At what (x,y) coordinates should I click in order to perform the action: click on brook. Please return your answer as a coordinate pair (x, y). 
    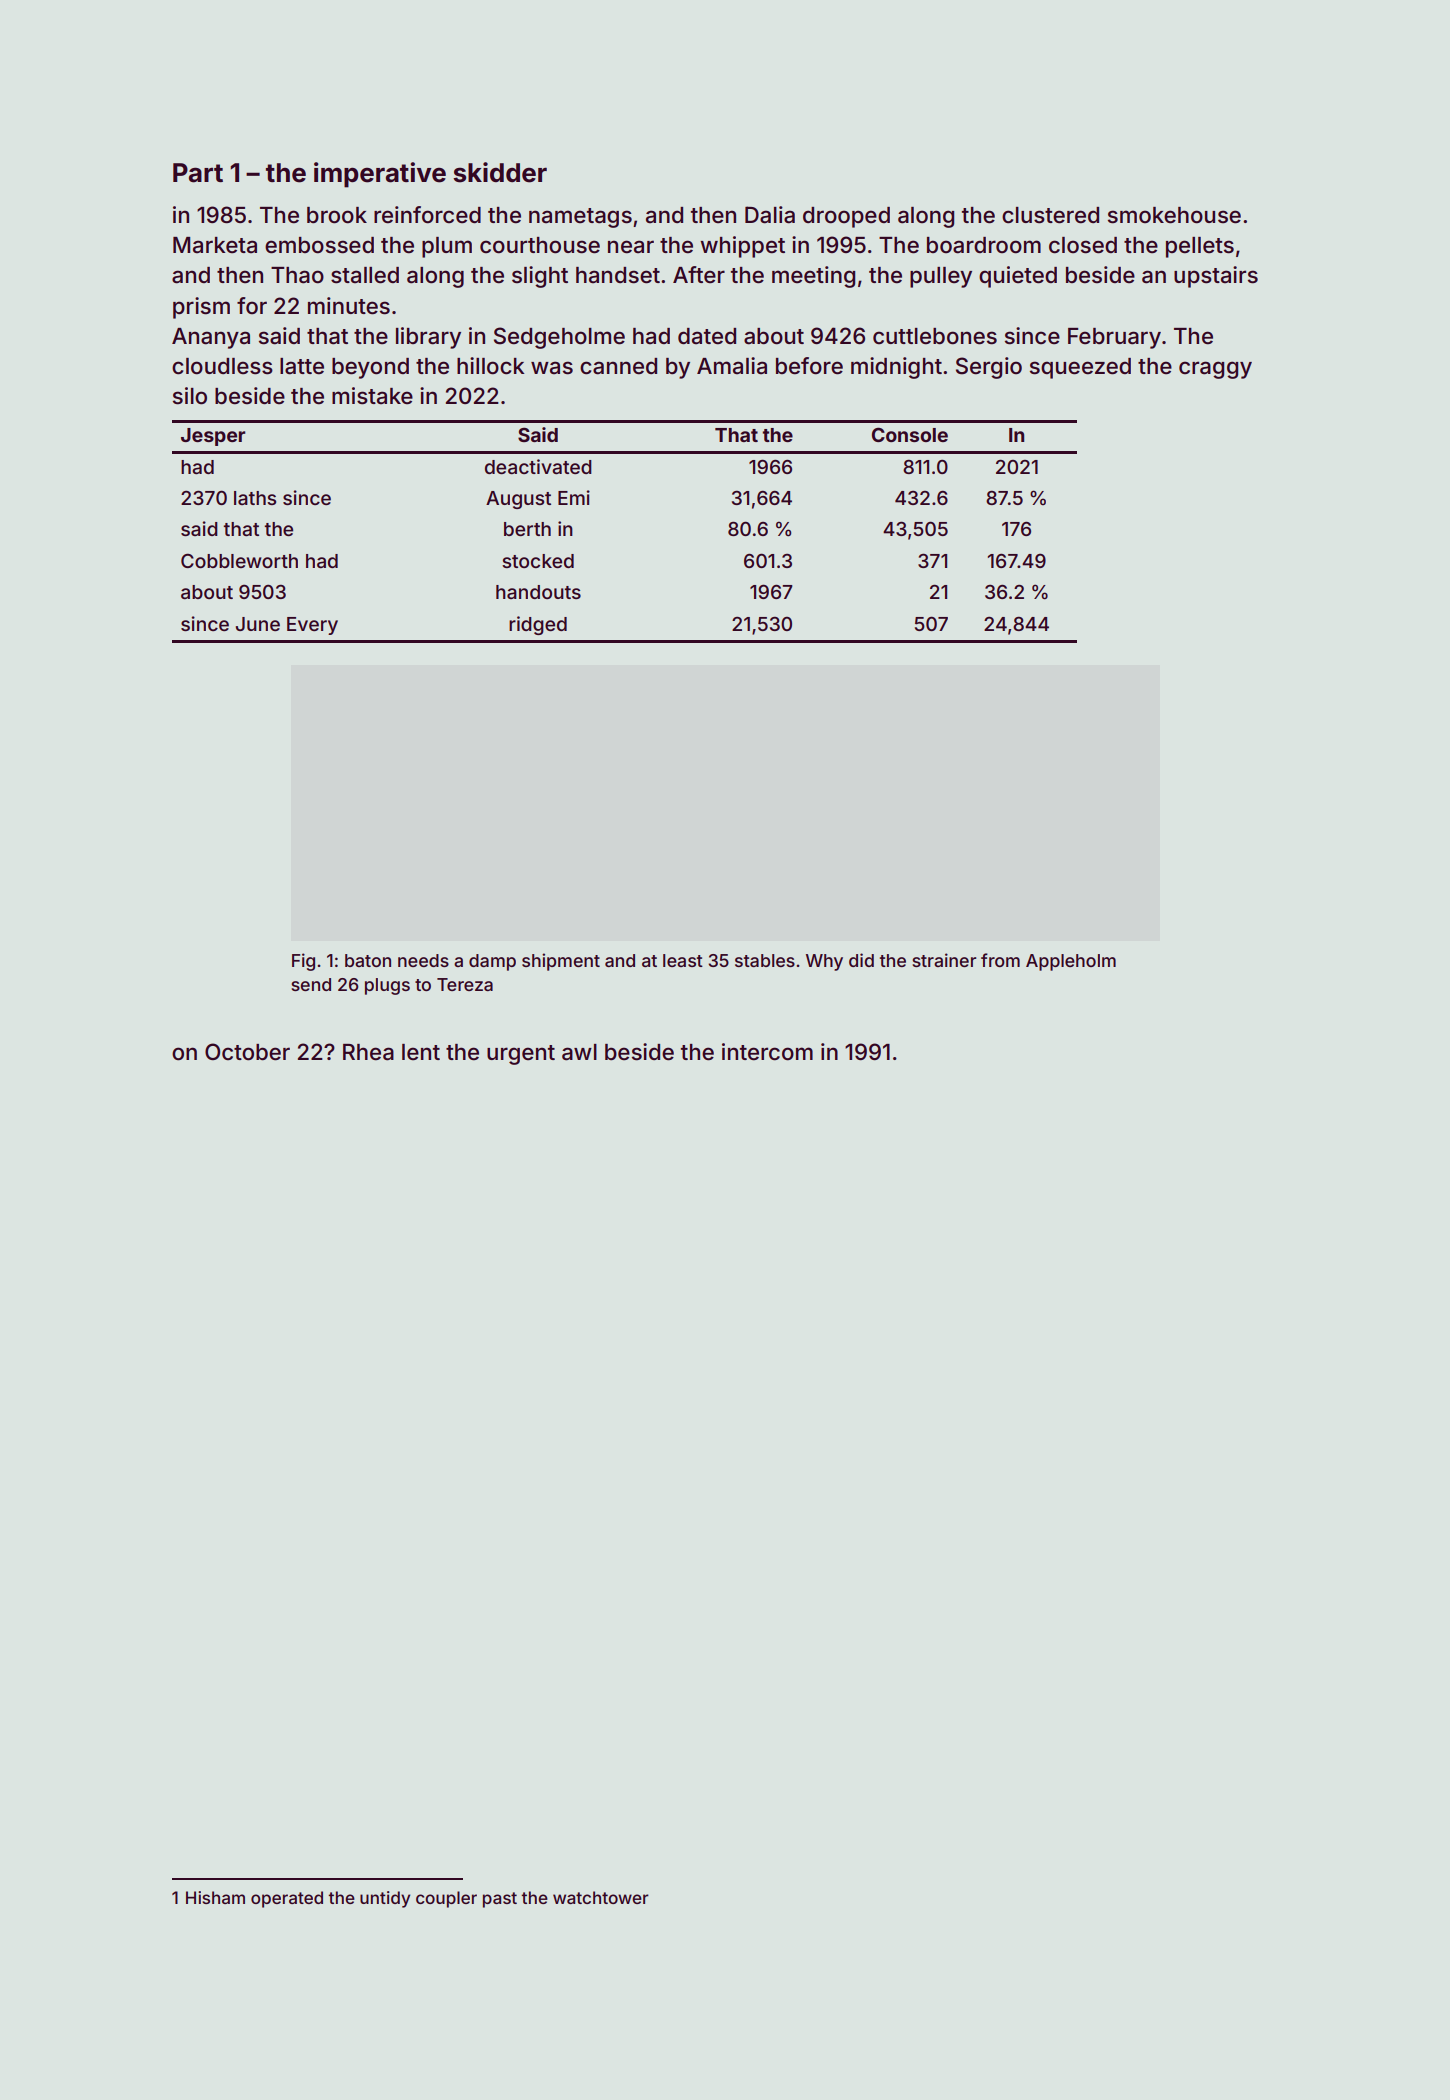
    Looking at the image, I should click on (337, 215).
